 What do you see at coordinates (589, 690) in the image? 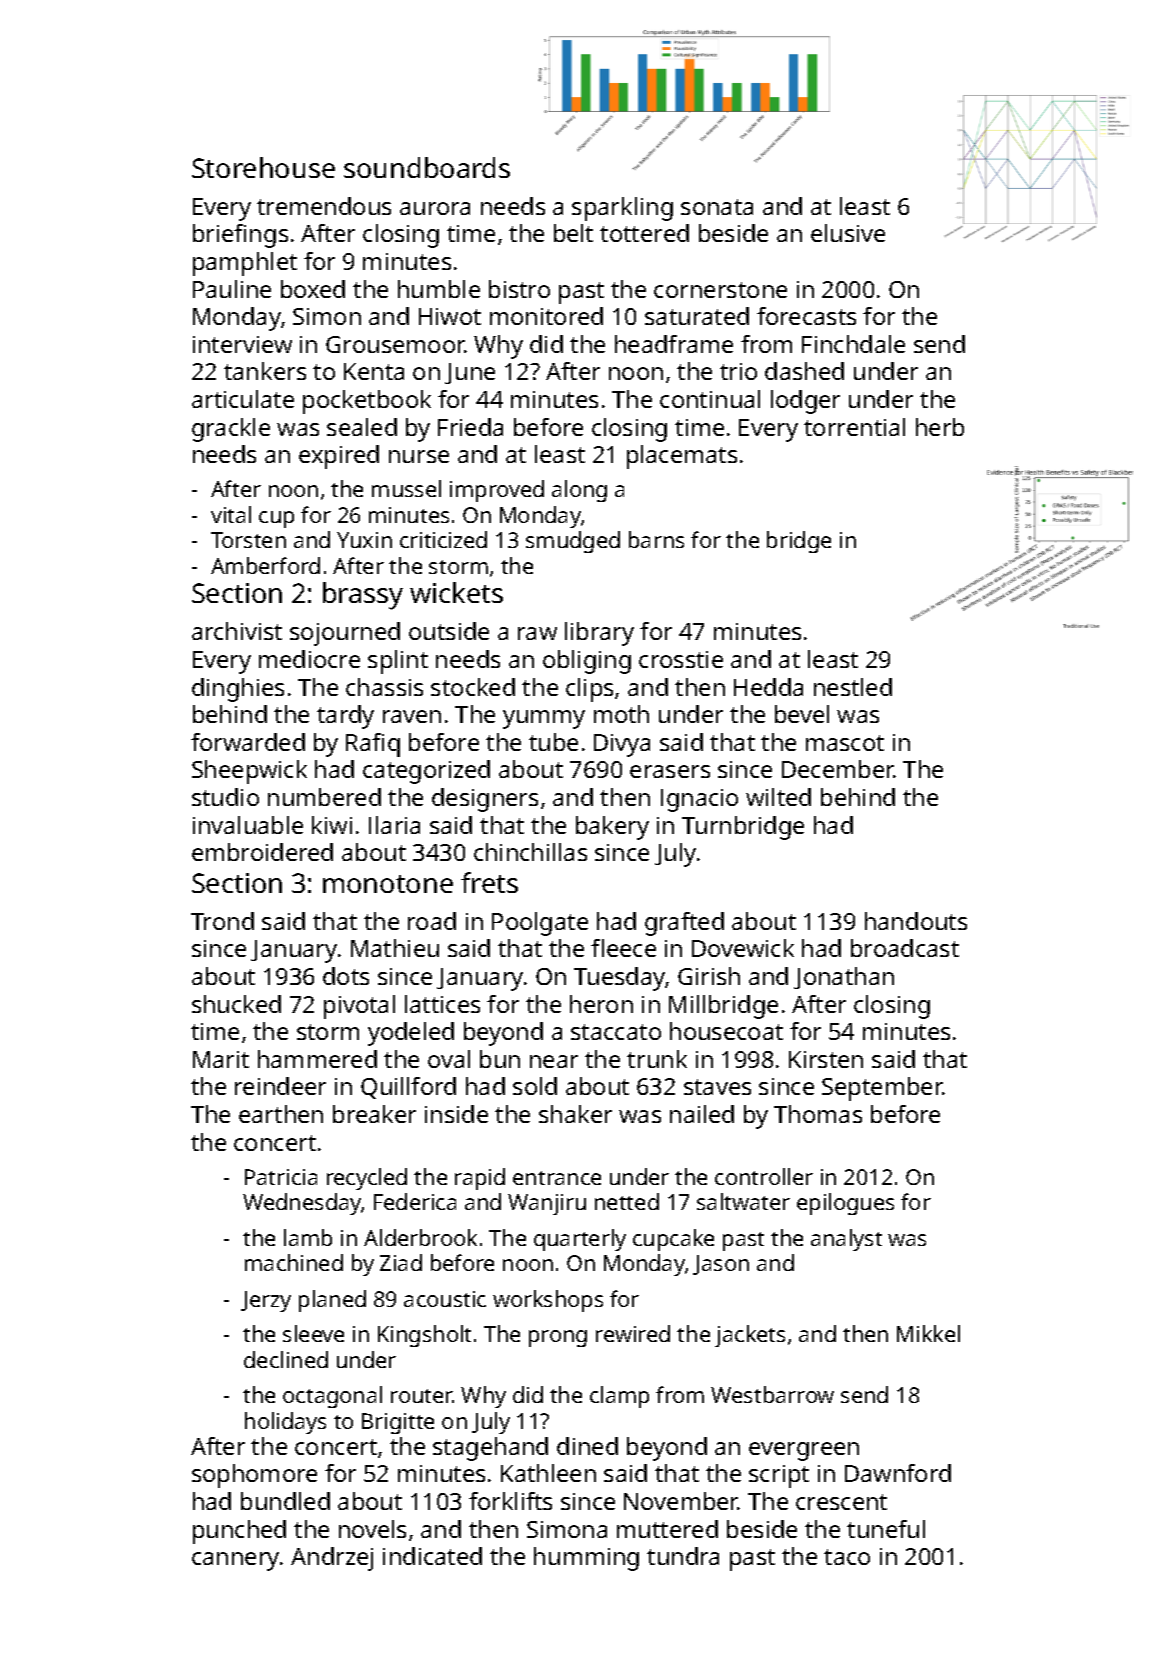
I see `clips` at bounding box center [589, 690].
